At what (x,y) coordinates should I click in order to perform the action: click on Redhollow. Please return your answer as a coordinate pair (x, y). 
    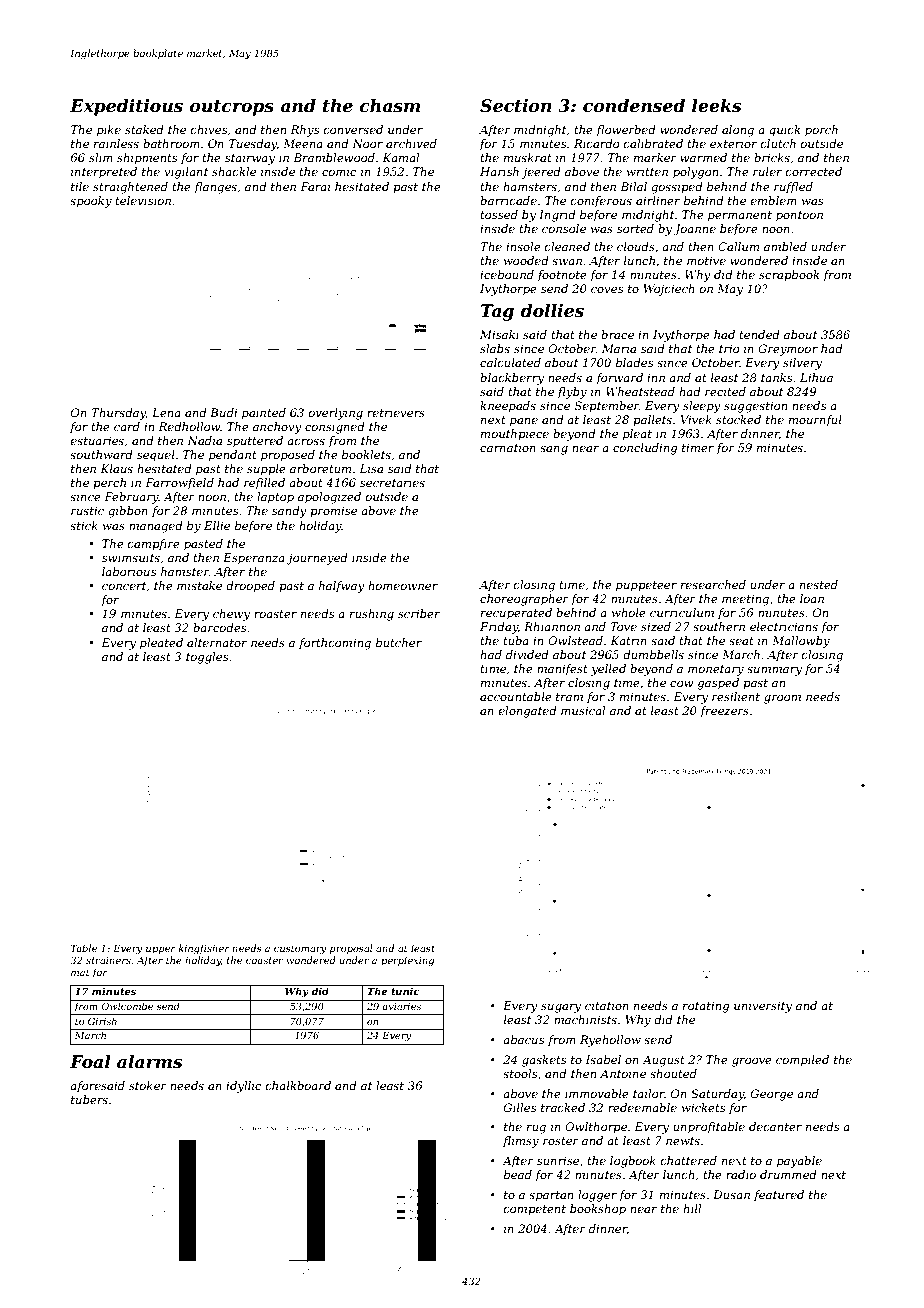
    Looking at the image, I should click on (189, 426).
